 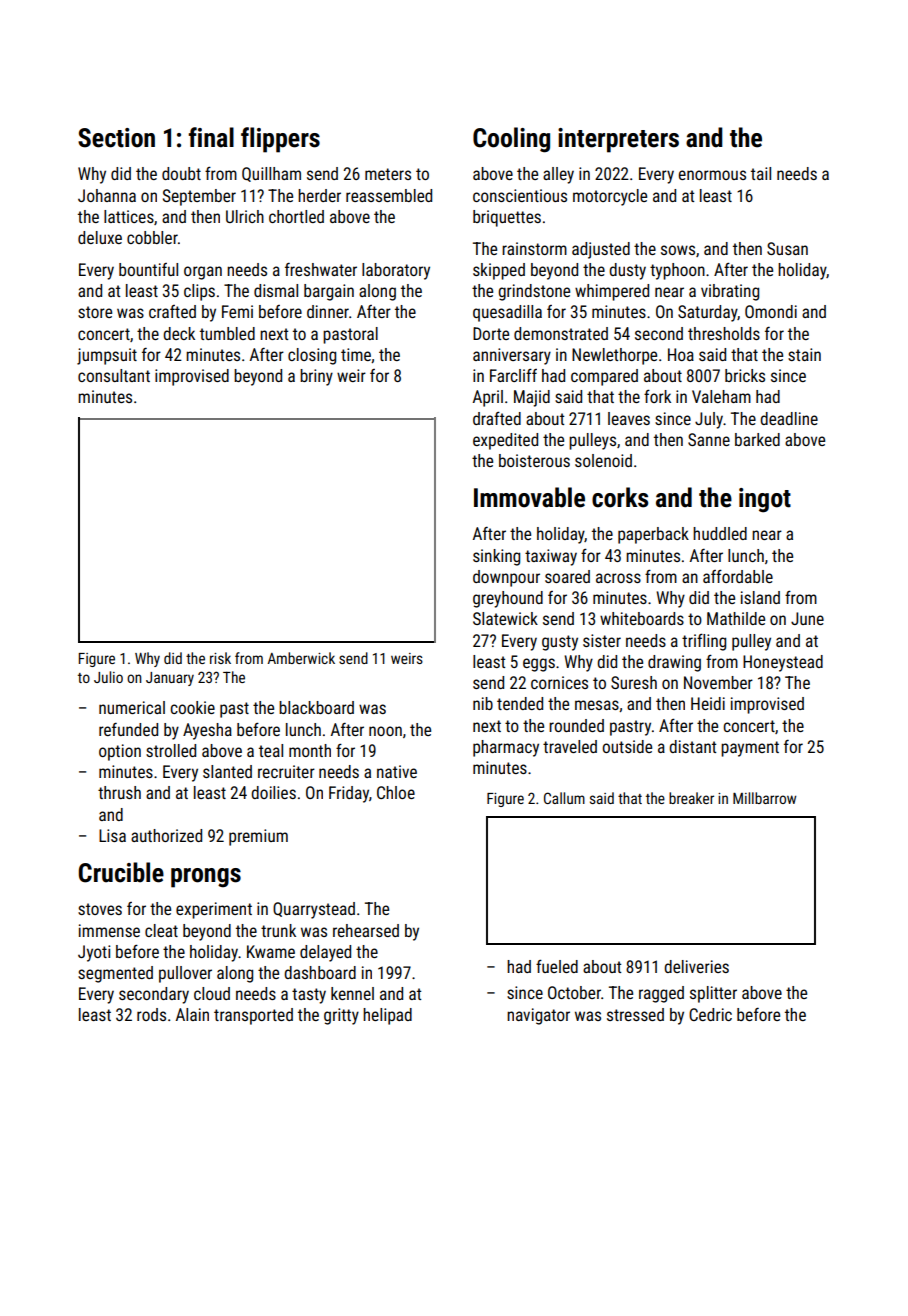 What do you see at coordinates (677, 271) in the document?
I see `typhoon` at bounding box center [677, 271].
